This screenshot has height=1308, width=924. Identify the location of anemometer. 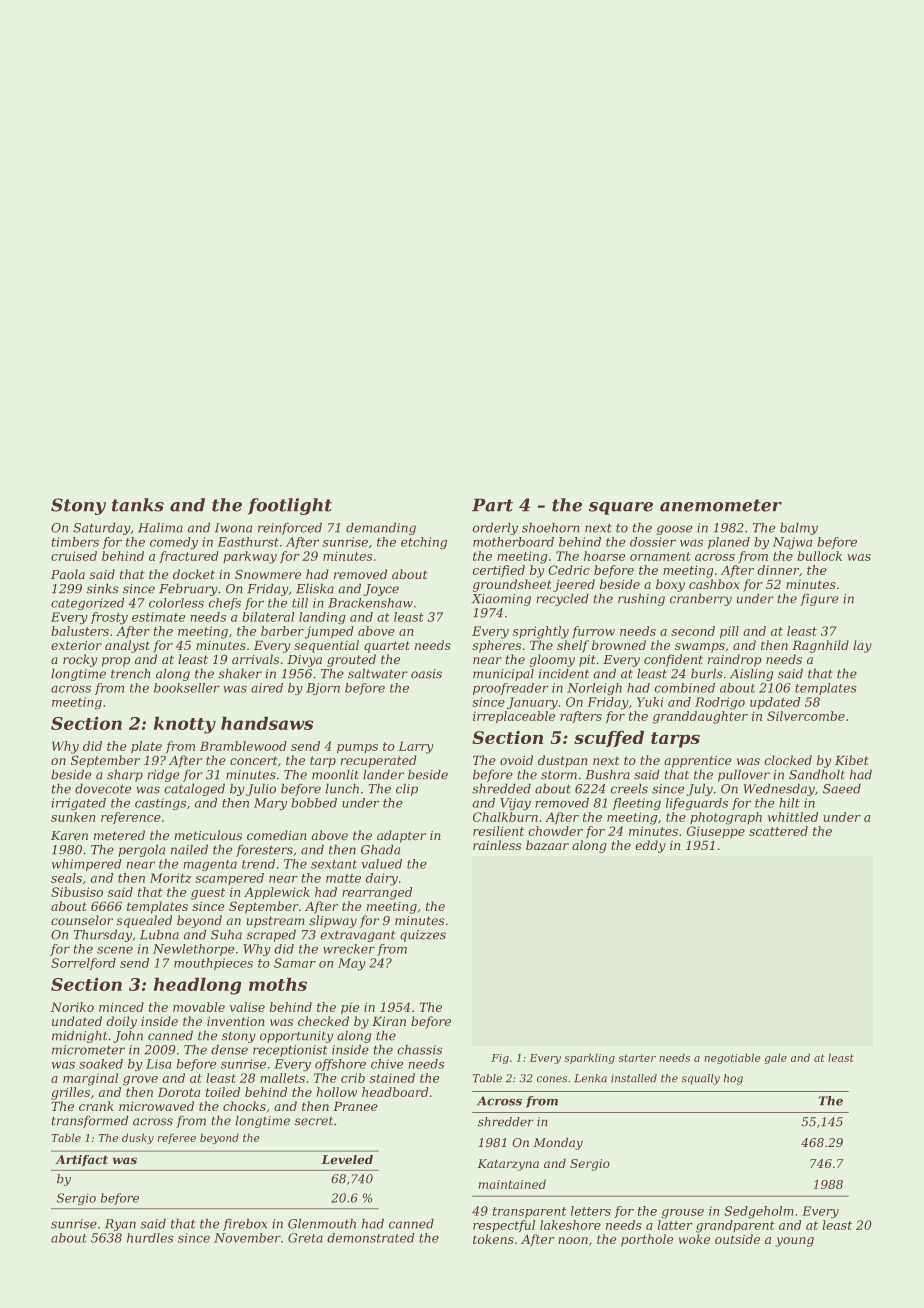
(721, 505).
